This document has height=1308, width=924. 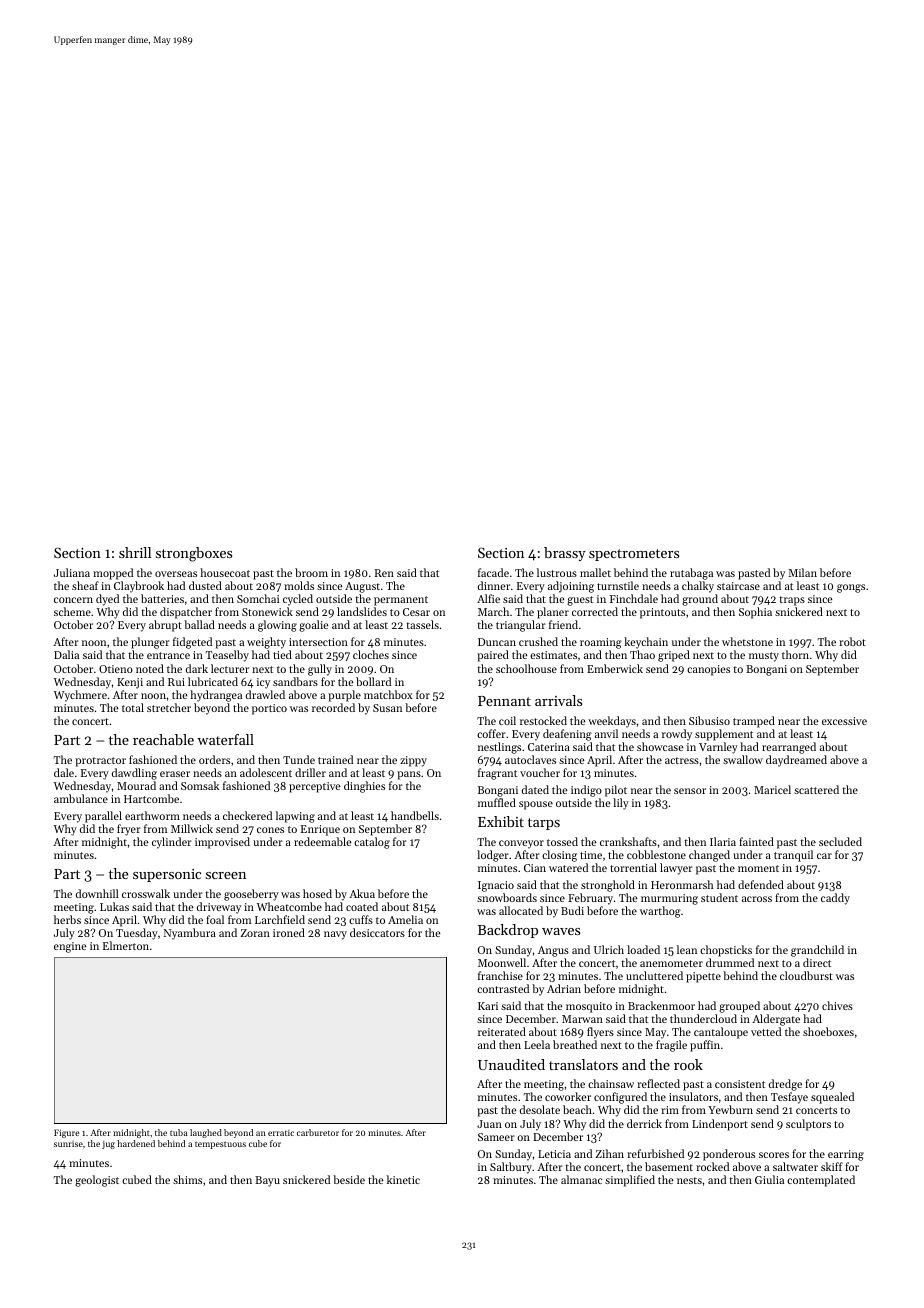 I want to click on kinetic, so click(x=403, y=1179).
